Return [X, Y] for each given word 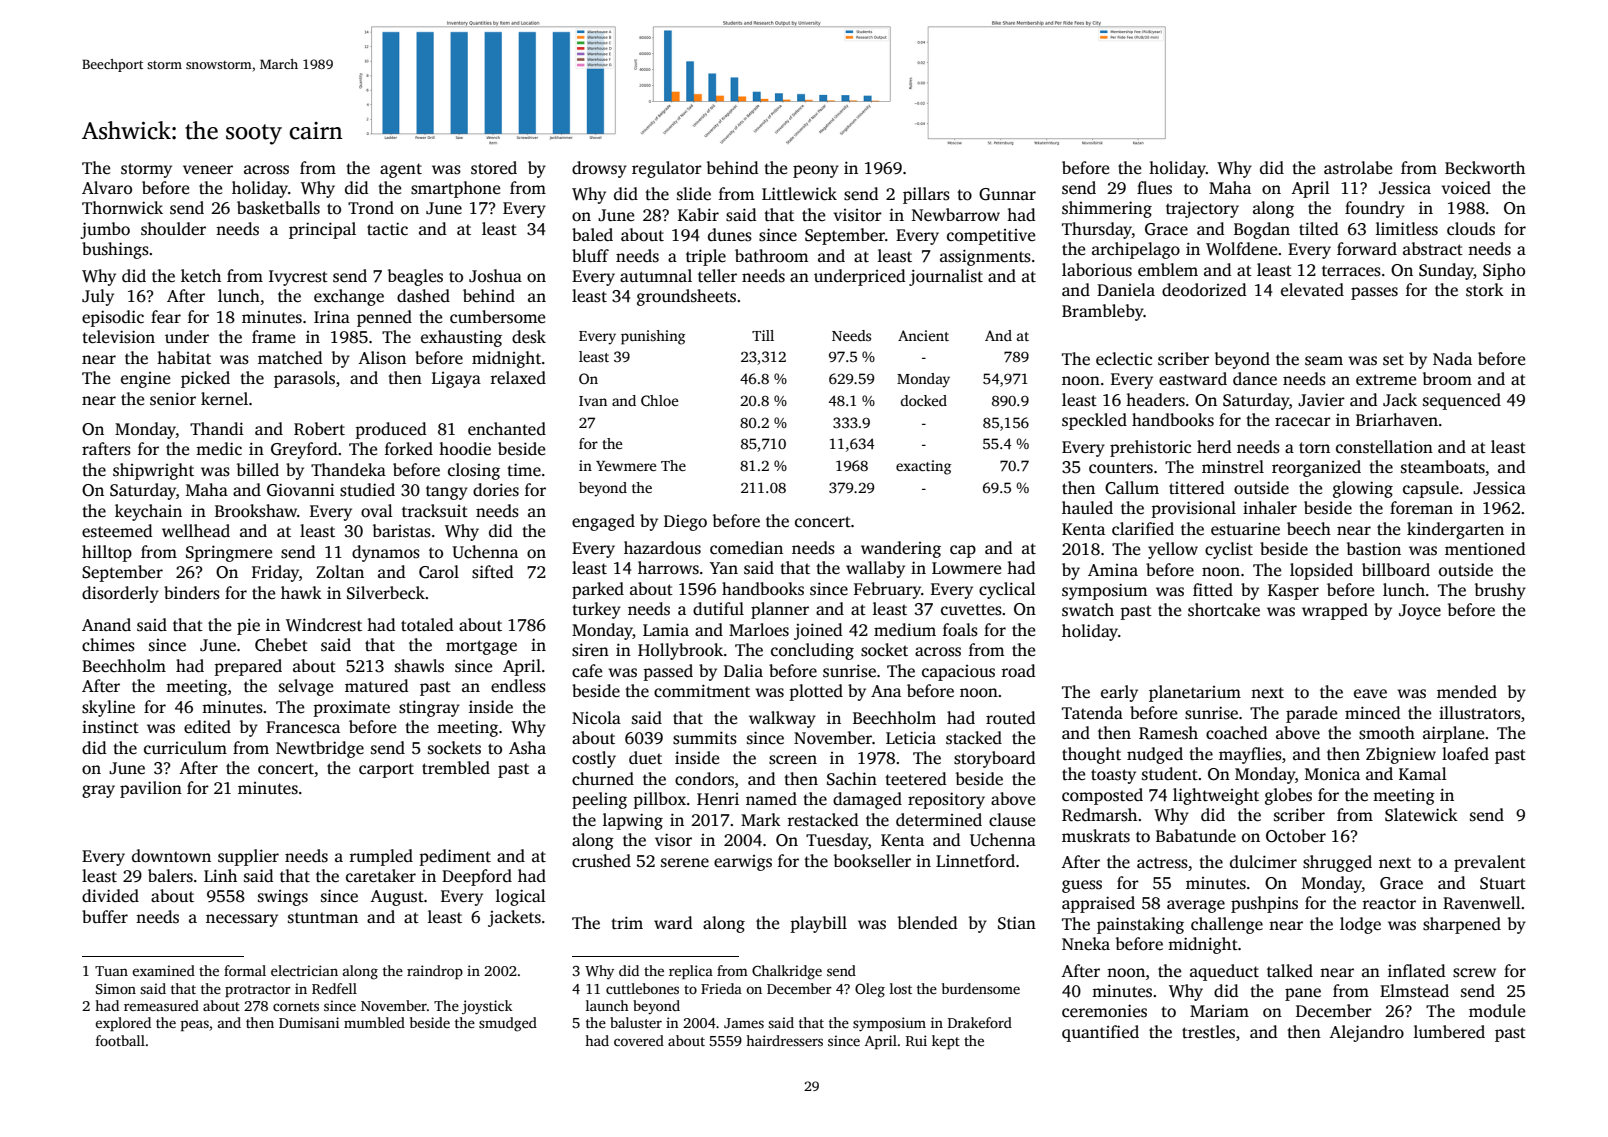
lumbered [1449, 1032]
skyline [108, 708]
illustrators [1480, 713]
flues [1154, 188]
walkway [782, 719]
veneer [208, 170]
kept [946, 1042]
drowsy [599, 169]
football [120, 1040]
